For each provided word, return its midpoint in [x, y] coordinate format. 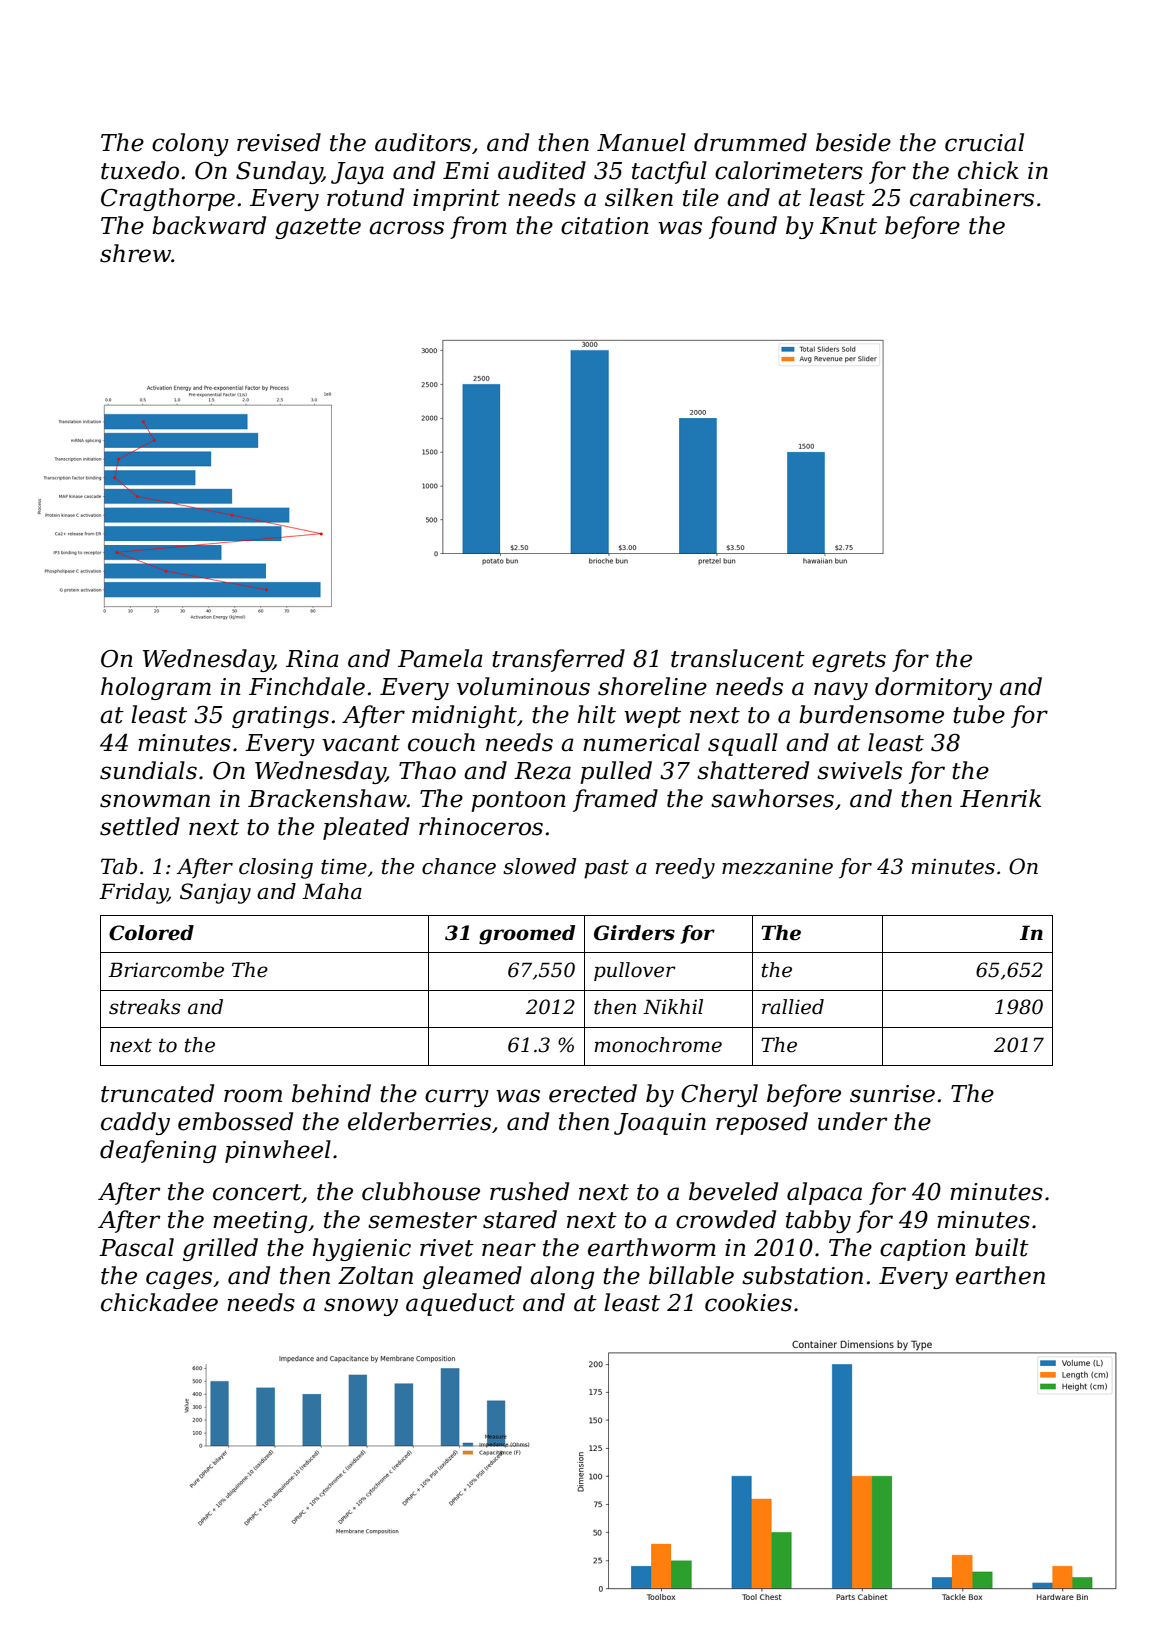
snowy [361, 1307]
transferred [558, 660]
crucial [984, 142]
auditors [423, 142]
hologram [156, 688]
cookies [748, 1302]
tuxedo [140, 170]
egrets [849, 661]
